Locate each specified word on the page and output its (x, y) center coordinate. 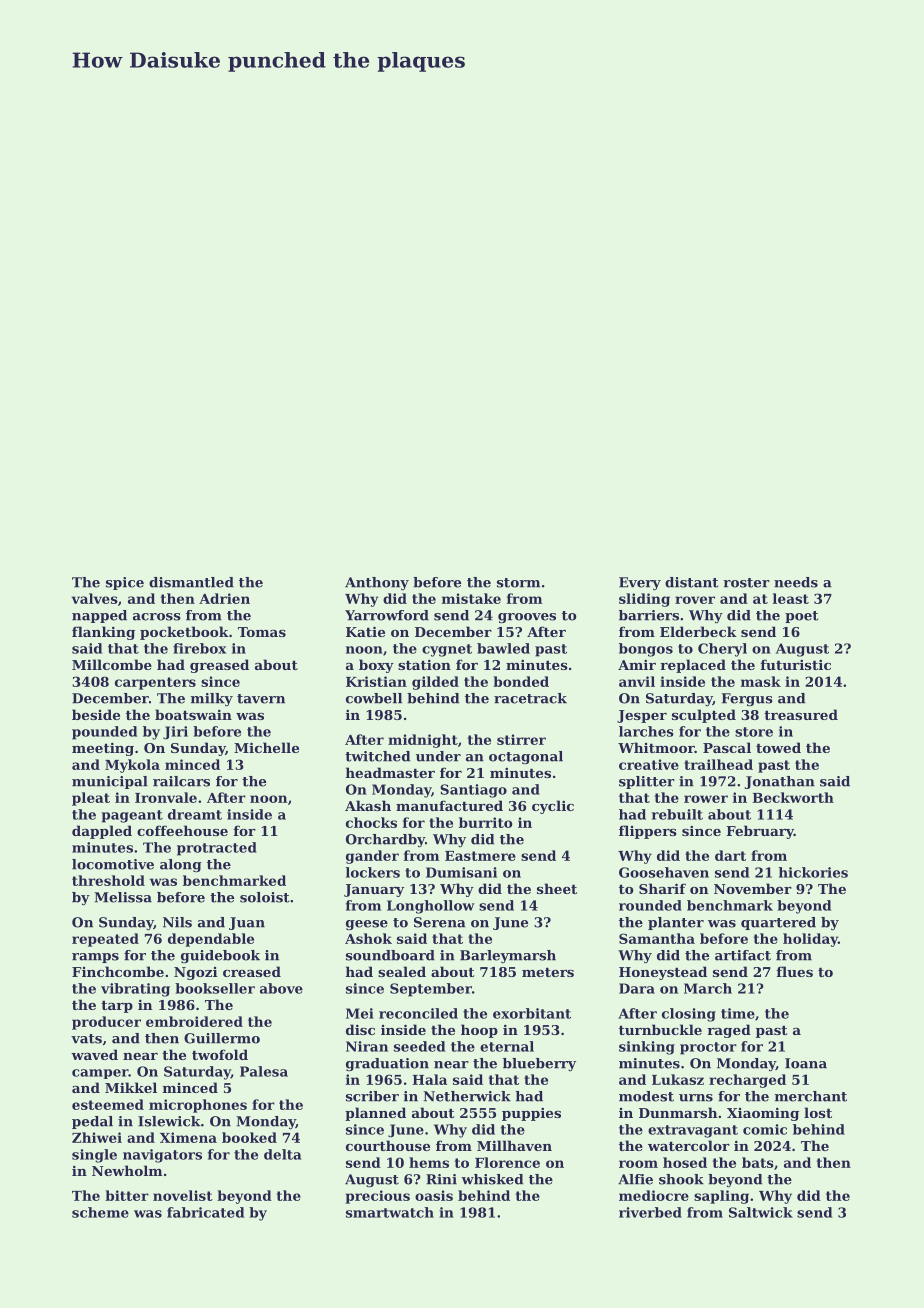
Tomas (262, 632)
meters (548, 972)
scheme (100, 1212)
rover (695, 600)
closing (689, 1015)
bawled (503, 648)
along (181, 865)
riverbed (650, 1212)
